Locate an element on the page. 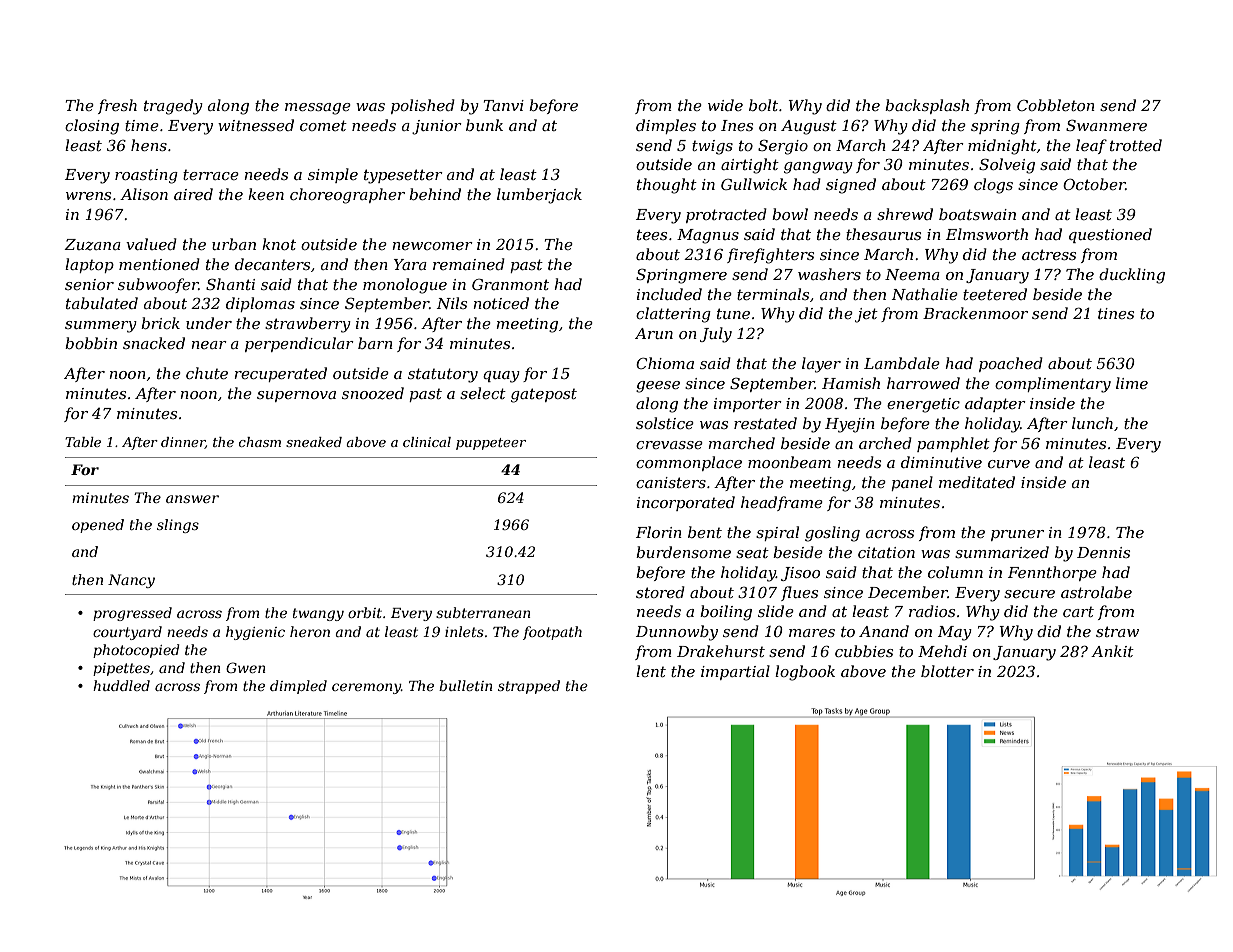 This page has height=952, width=1233. Nancy is located at coordinates (131, 581).
